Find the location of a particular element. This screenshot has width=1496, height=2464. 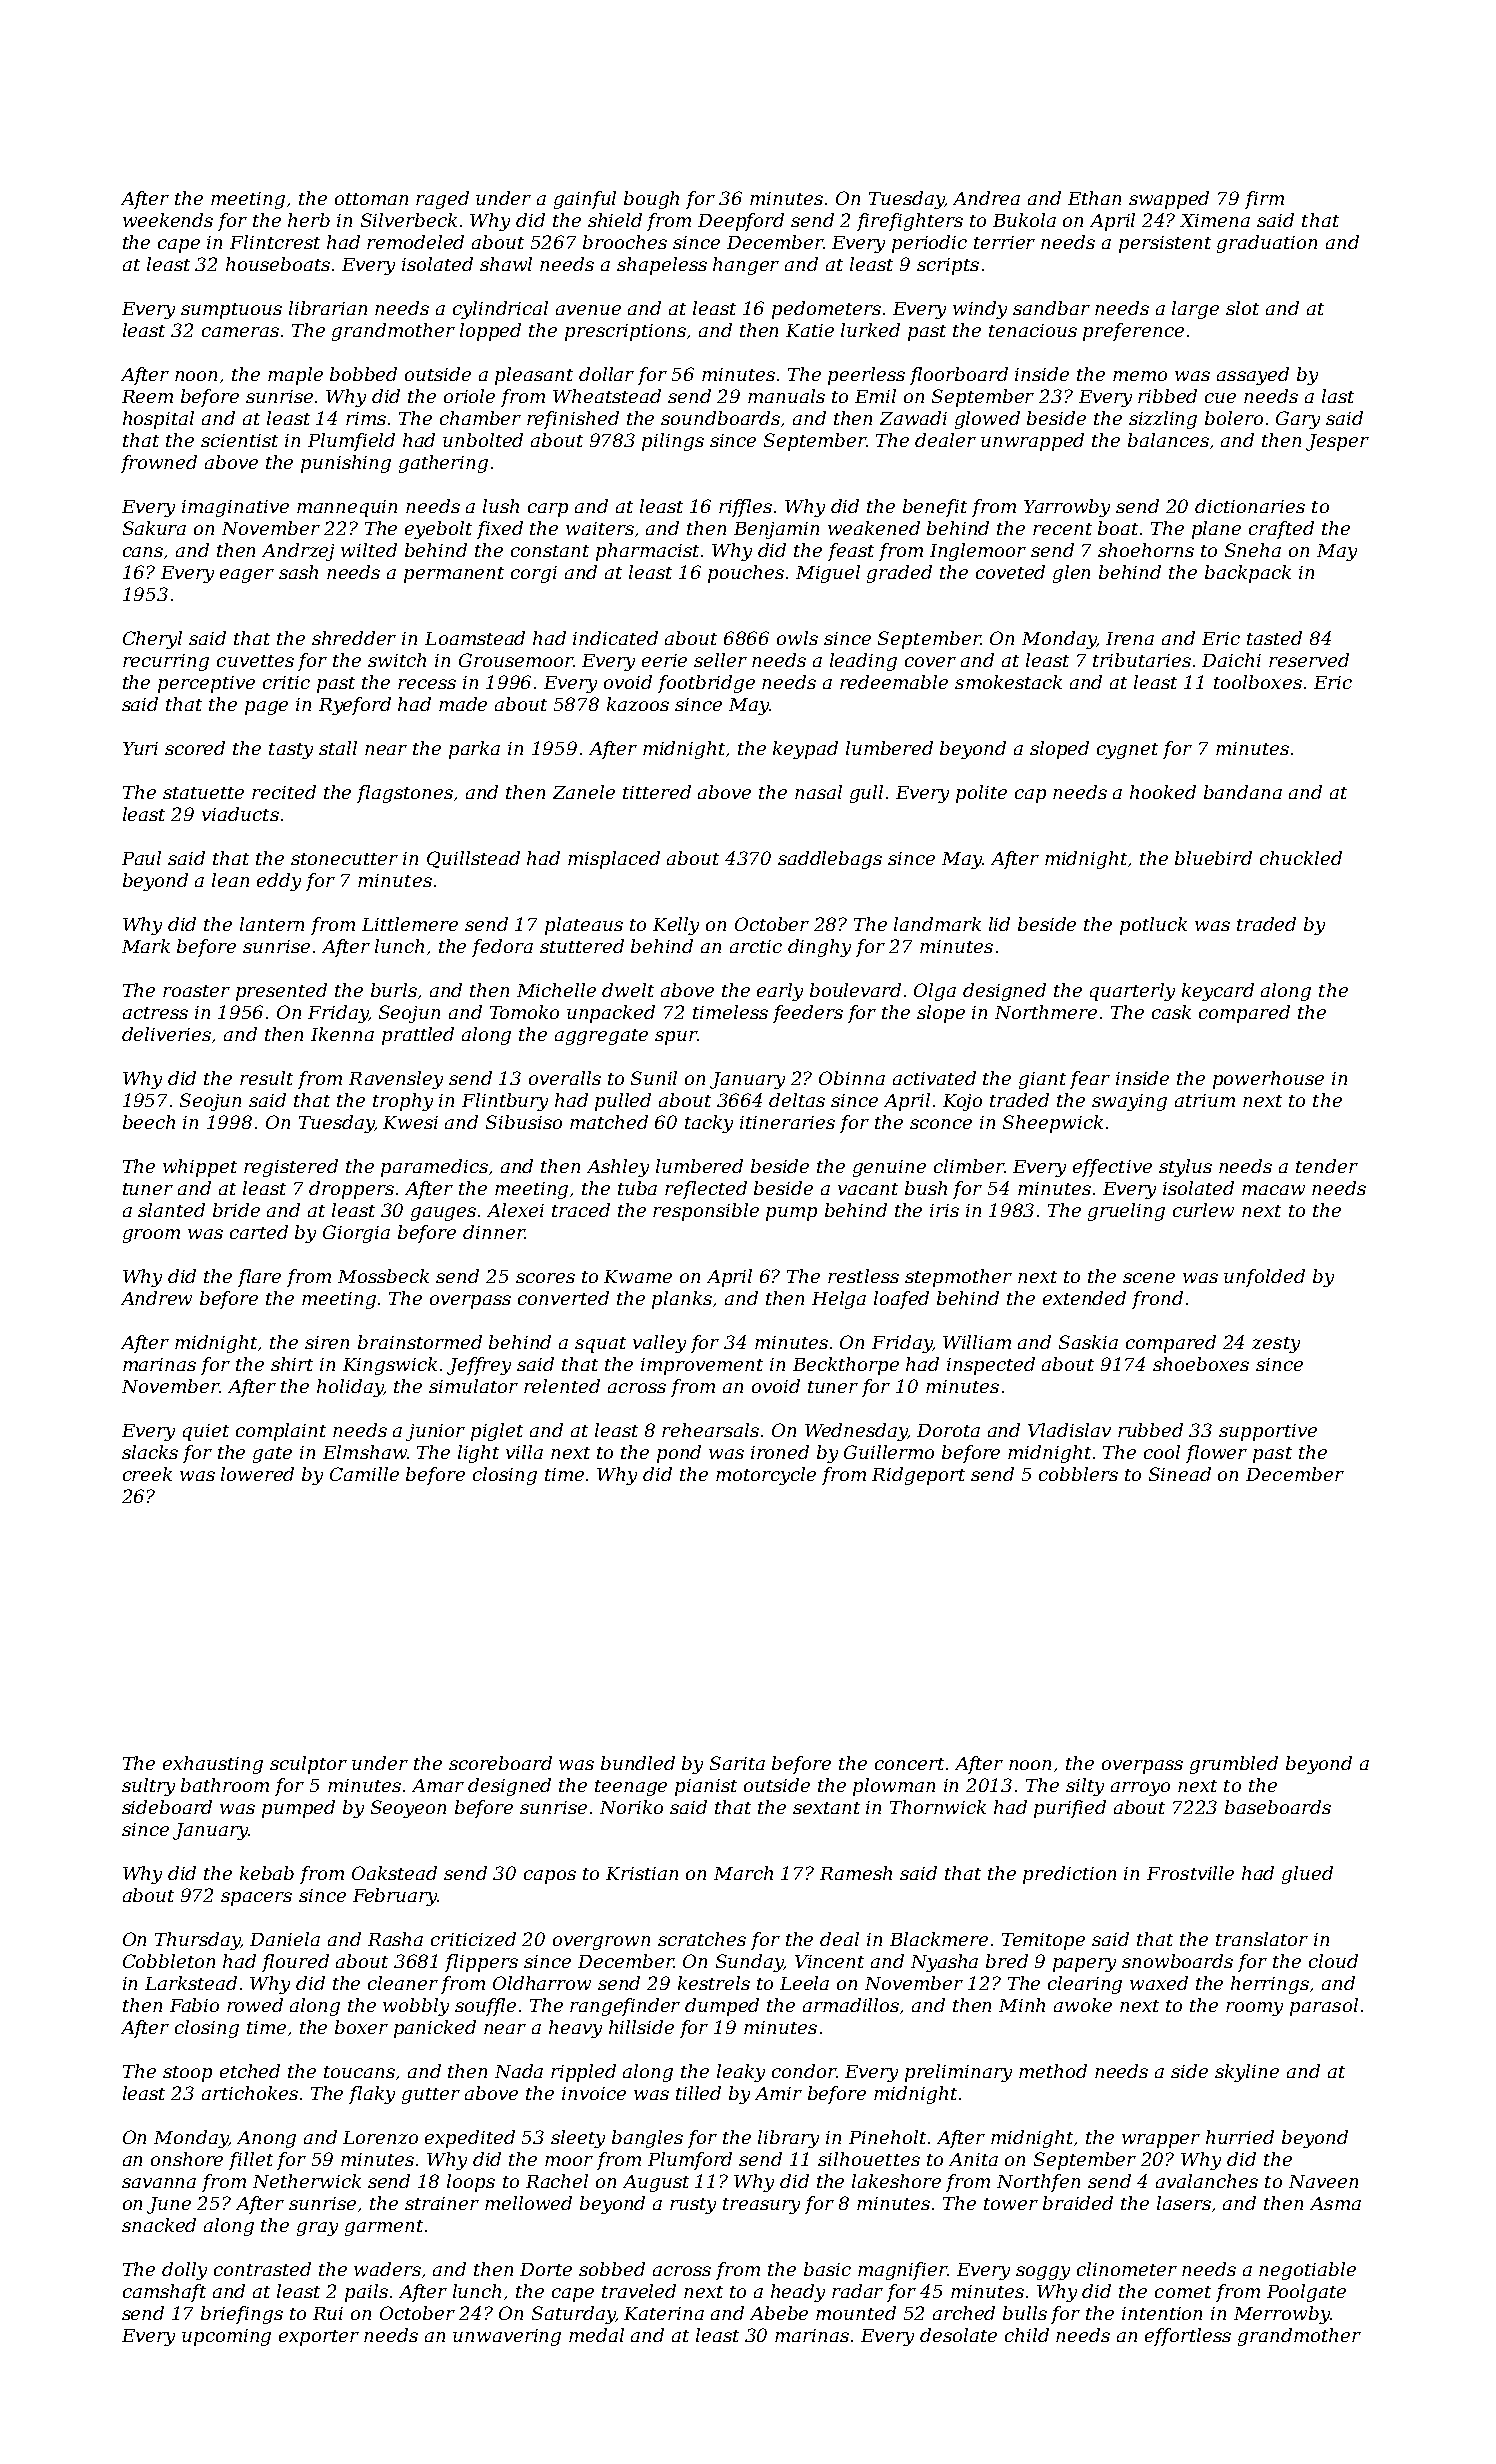

bough is located at coordinates (651, 200).
